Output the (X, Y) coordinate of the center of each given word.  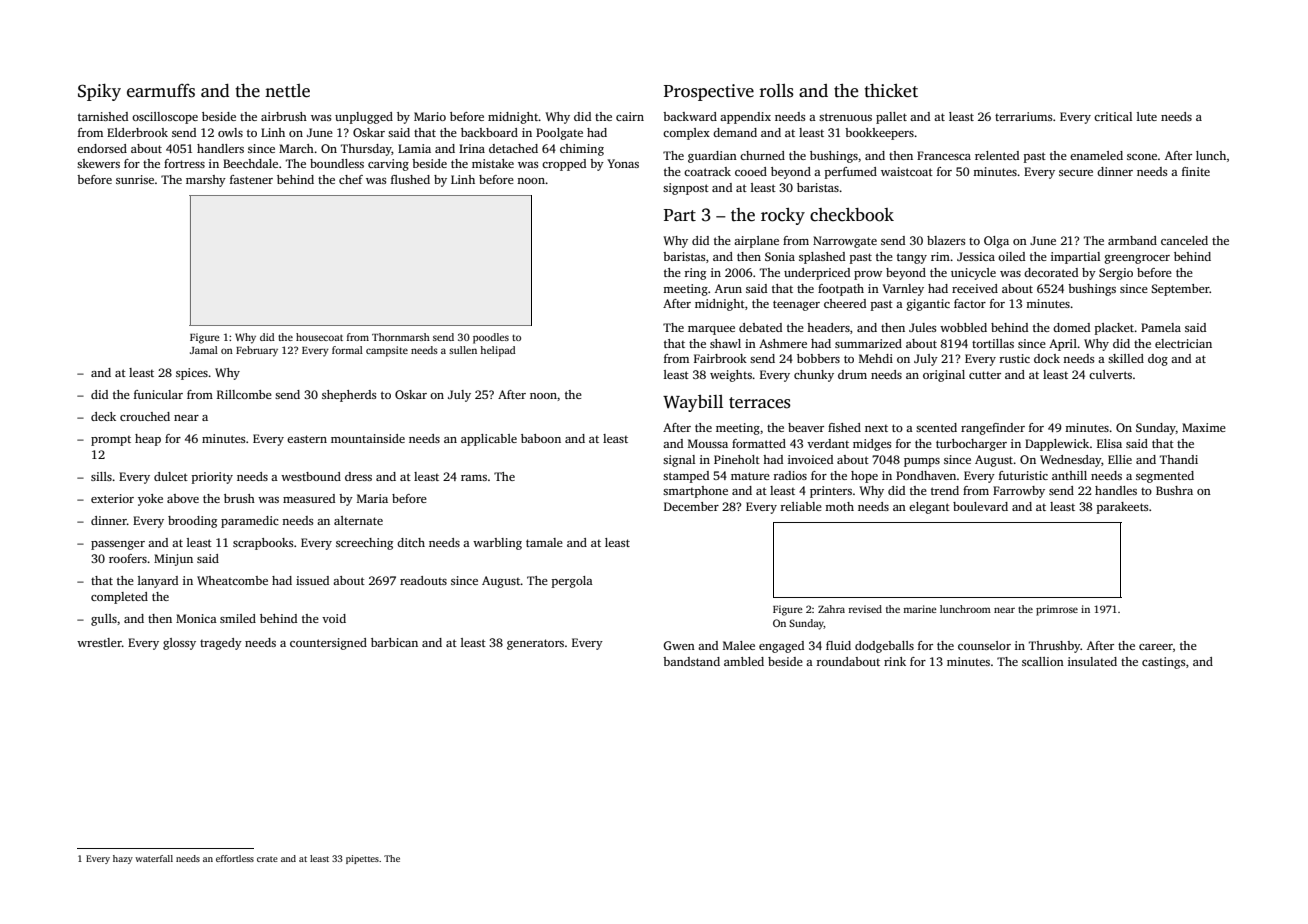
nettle (287, 91)
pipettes (362, 859)
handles (1116, 490)
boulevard (980, 506)
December (691, 506)
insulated (1092, 661)
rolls (777, 91)
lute (1147, 116)
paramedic (250, 522)
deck (103, 416)
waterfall (154, 858)
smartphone (695, 492)
